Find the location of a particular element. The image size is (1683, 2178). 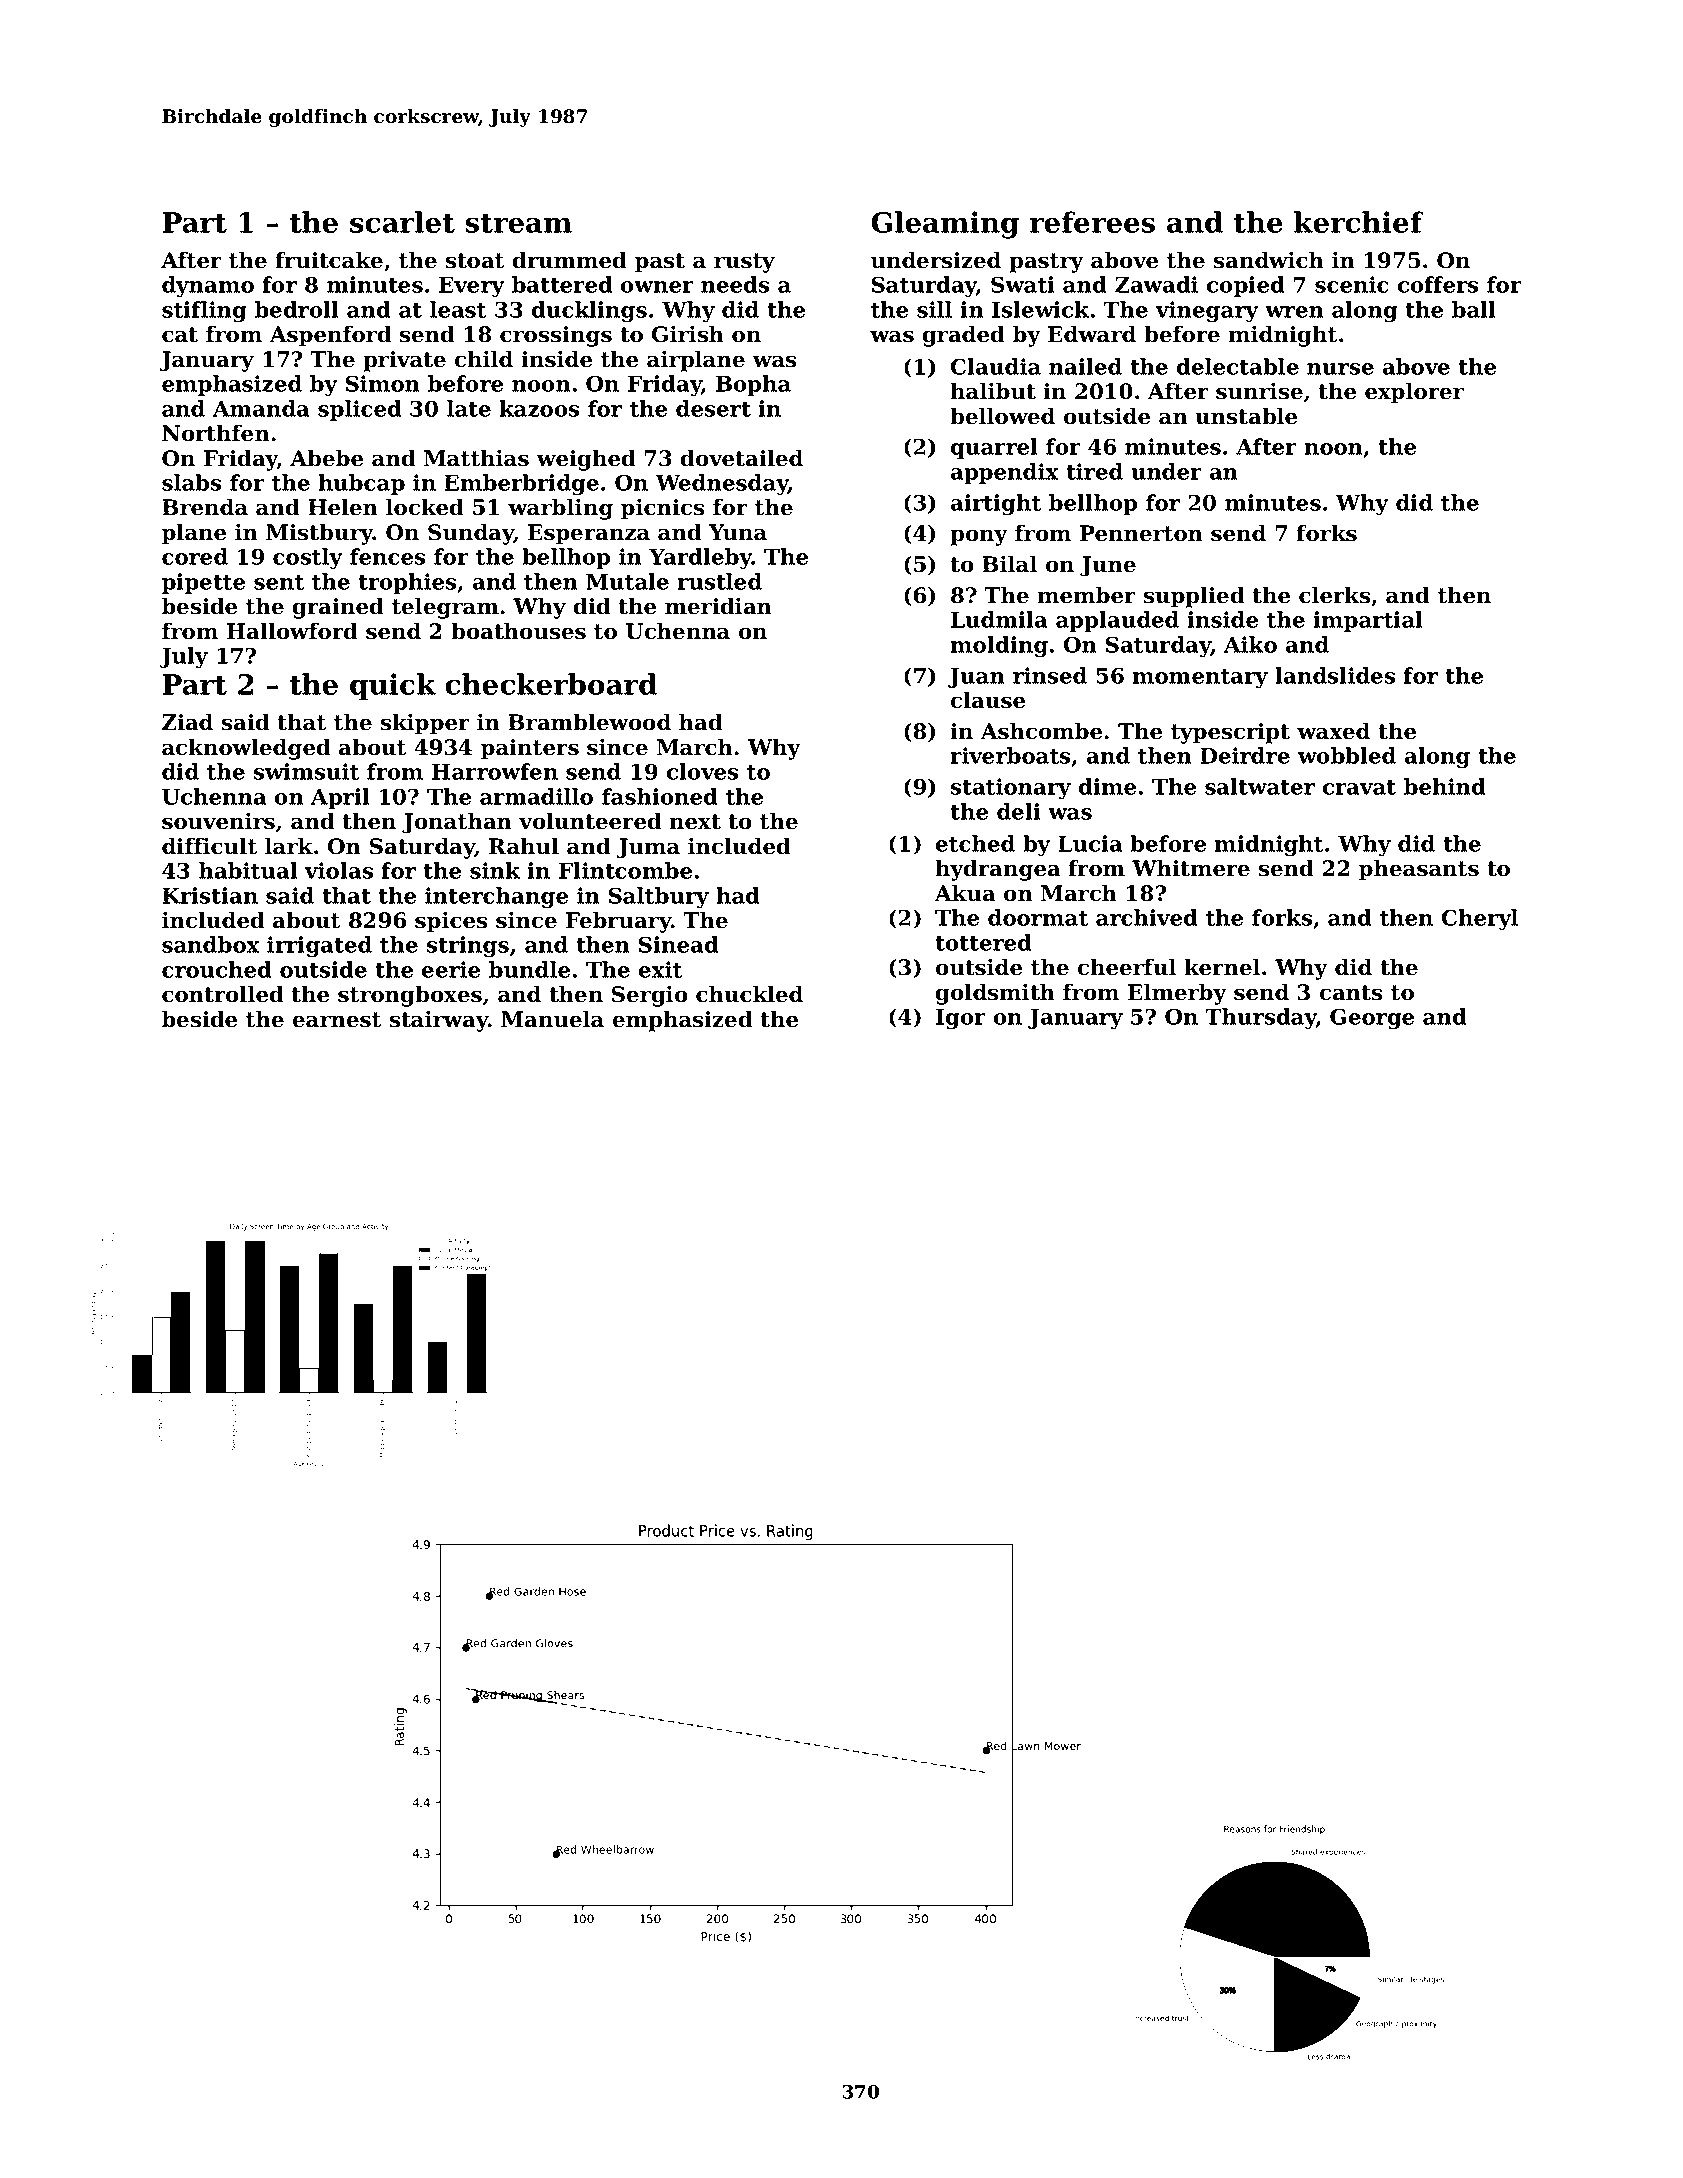

archived is located at coordinates (1147, 917).
